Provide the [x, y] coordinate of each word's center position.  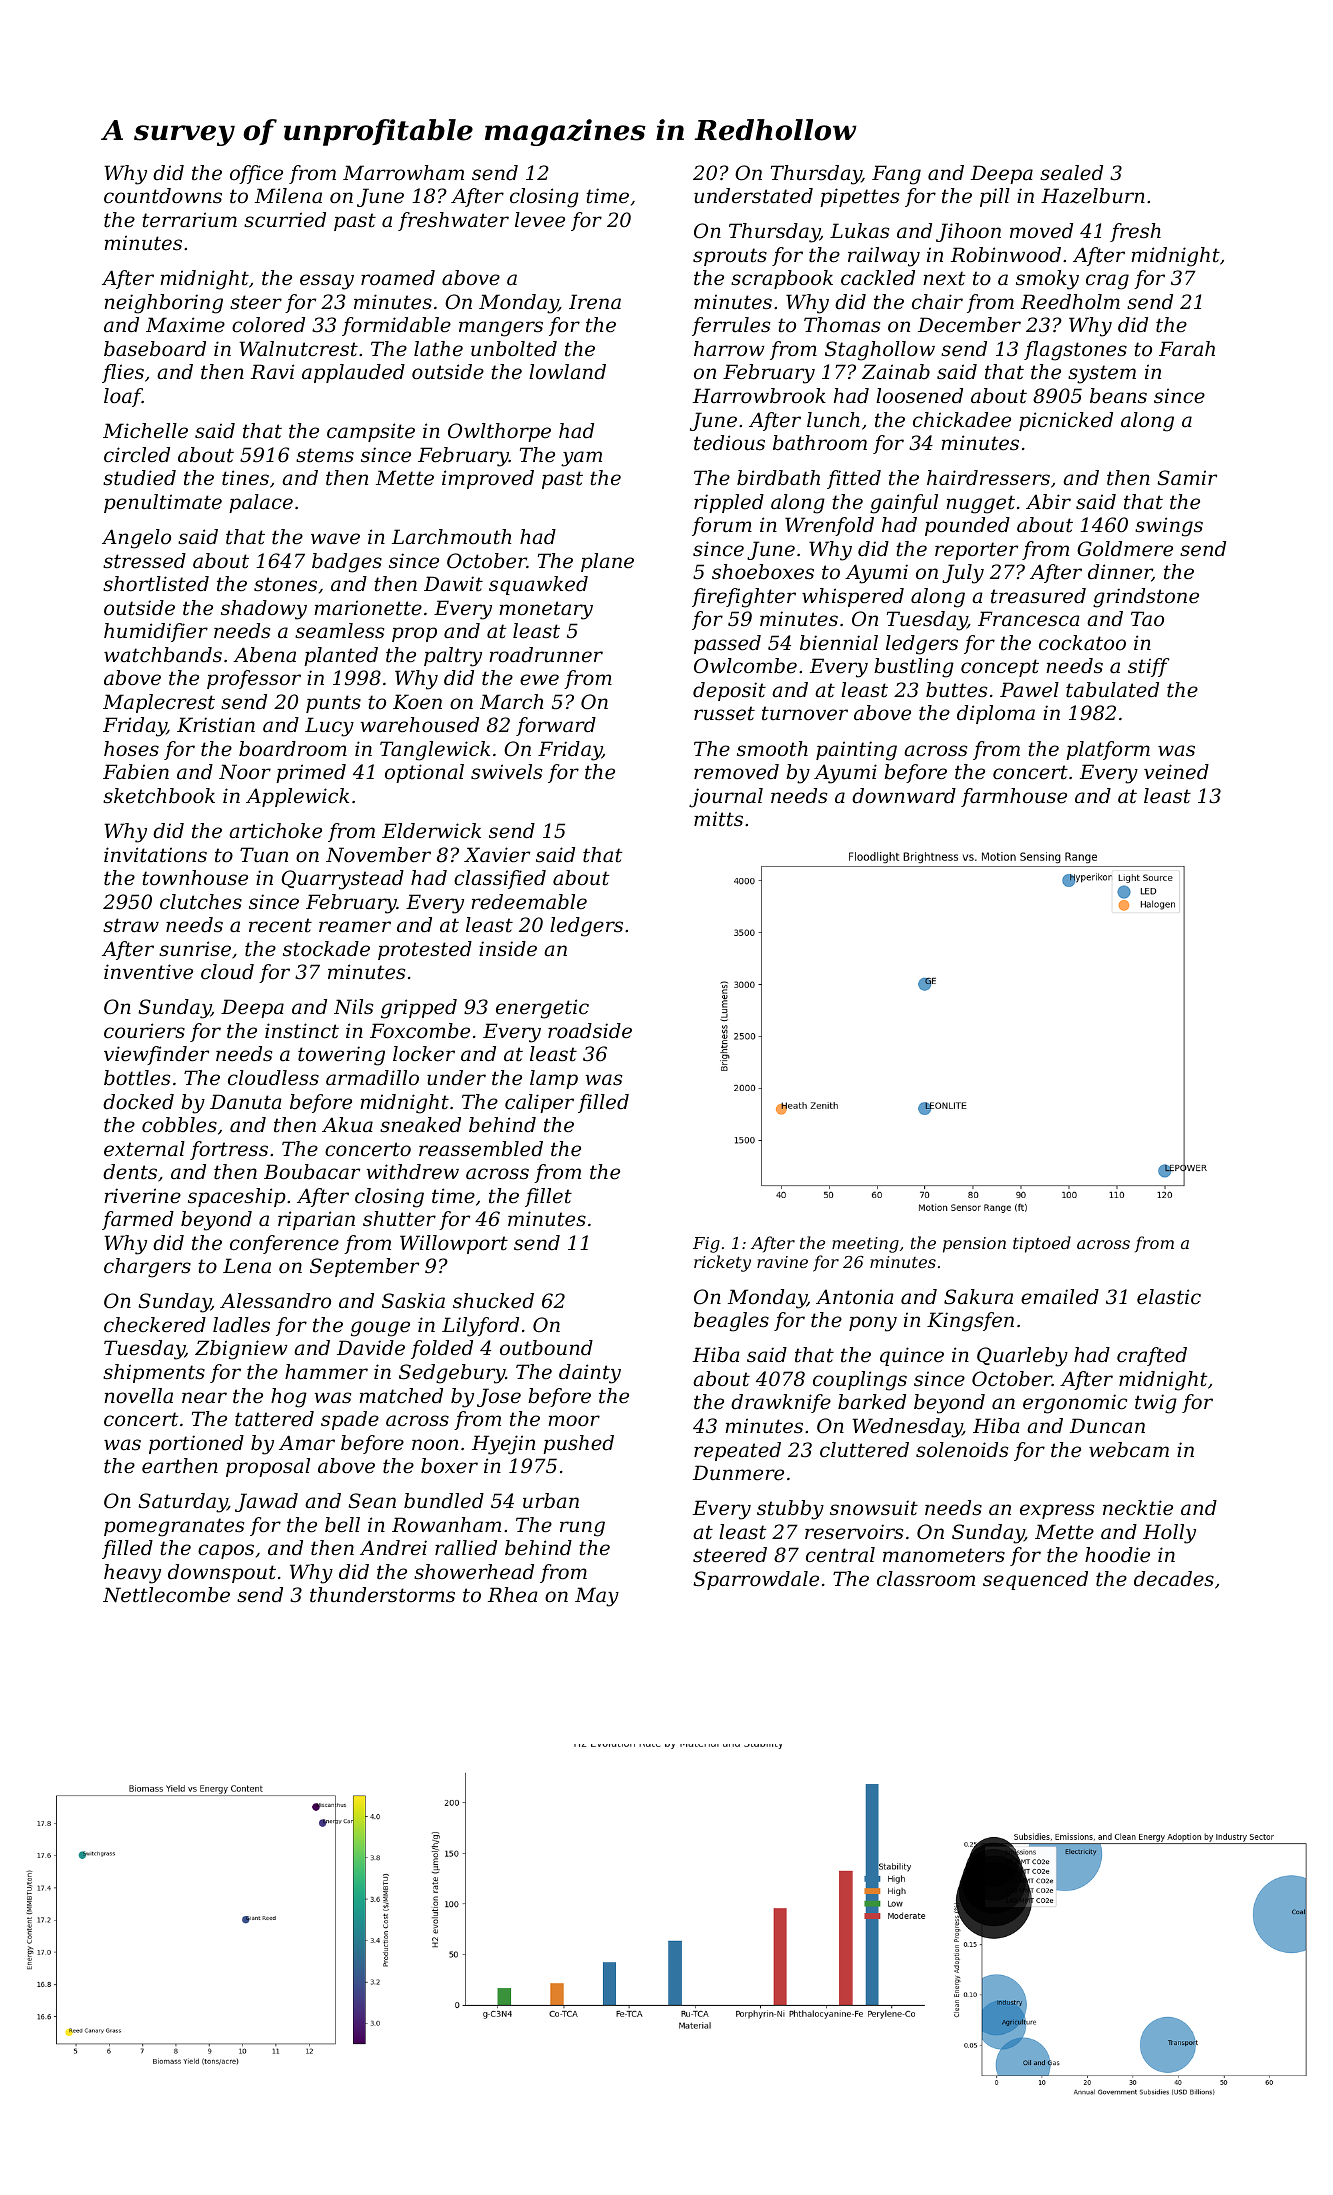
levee [540, 220]
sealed [1071, 173]
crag [1107, 282]
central [840, 1555]
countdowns [163, 196]
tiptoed [1042, 1244]
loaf [123, 397]
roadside [590, 1031]
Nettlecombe [166, 1595]
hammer [326, 1372]
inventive [148, 972]
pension [974, 1245]
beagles [731, 1322]
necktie [1138, 1508]
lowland [567, 372]
